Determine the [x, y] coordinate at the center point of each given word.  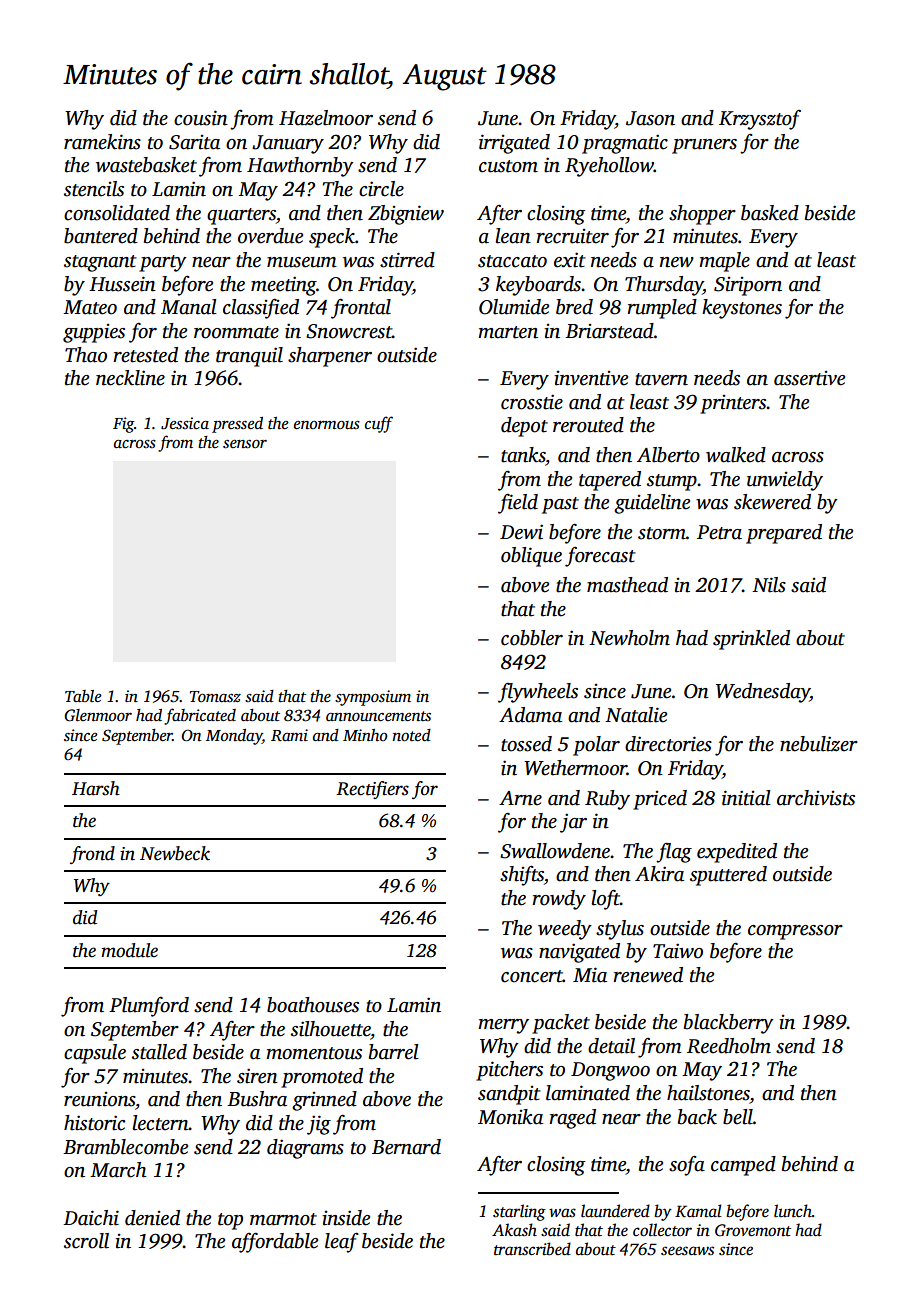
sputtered [728, 876]
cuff [379, 424]
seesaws [687, 1251]
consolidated [117, 213]
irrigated [514, 144]
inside [346, 1218]
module [129, 950]
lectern [160, 1123]
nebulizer [819, 744]
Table [83, 696]
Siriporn [748, 286]
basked [770, 213]
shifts [522, 875]
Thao [86, 355]
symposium [373, 698]
